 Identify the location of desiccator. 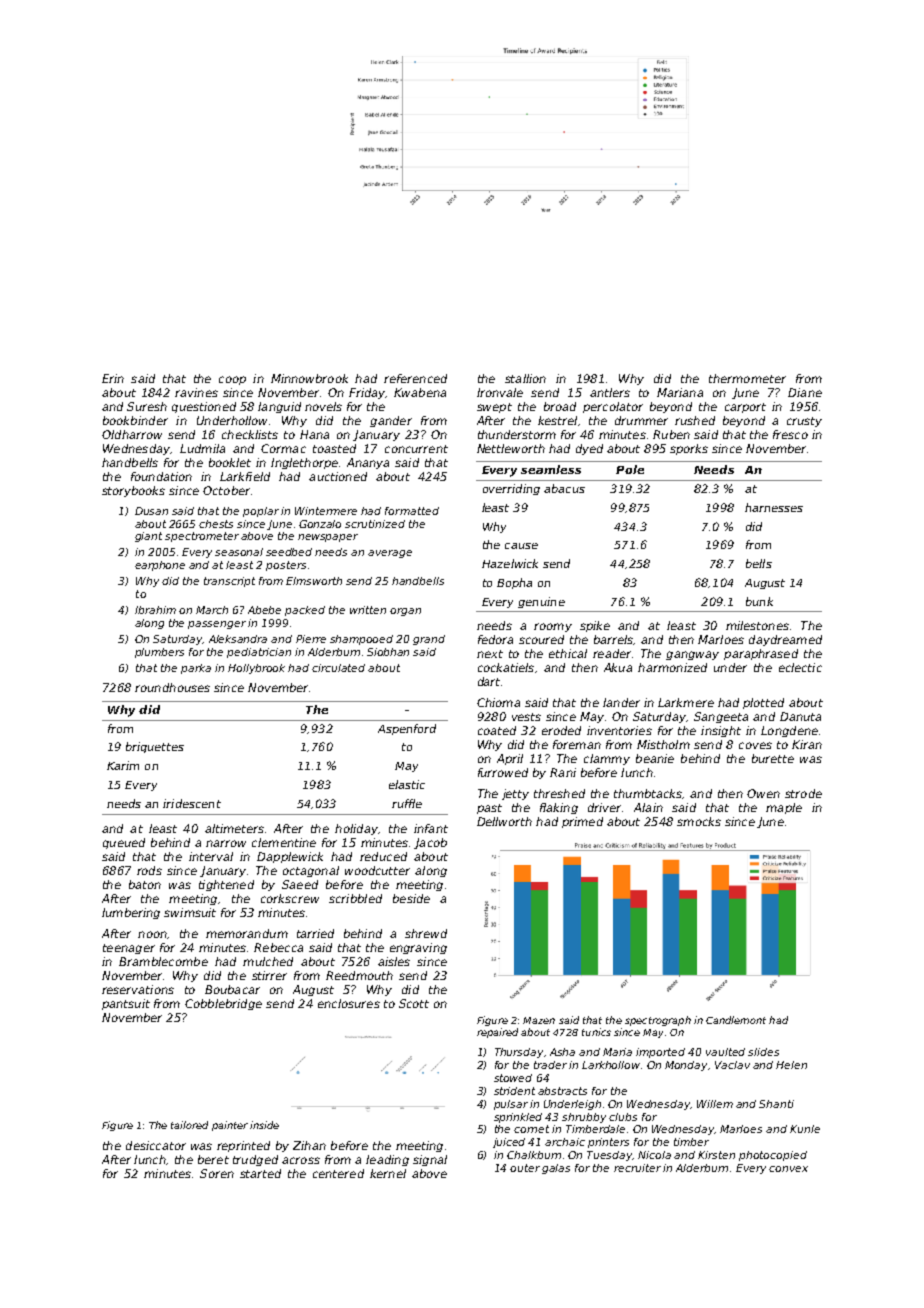
(156, 1145).
